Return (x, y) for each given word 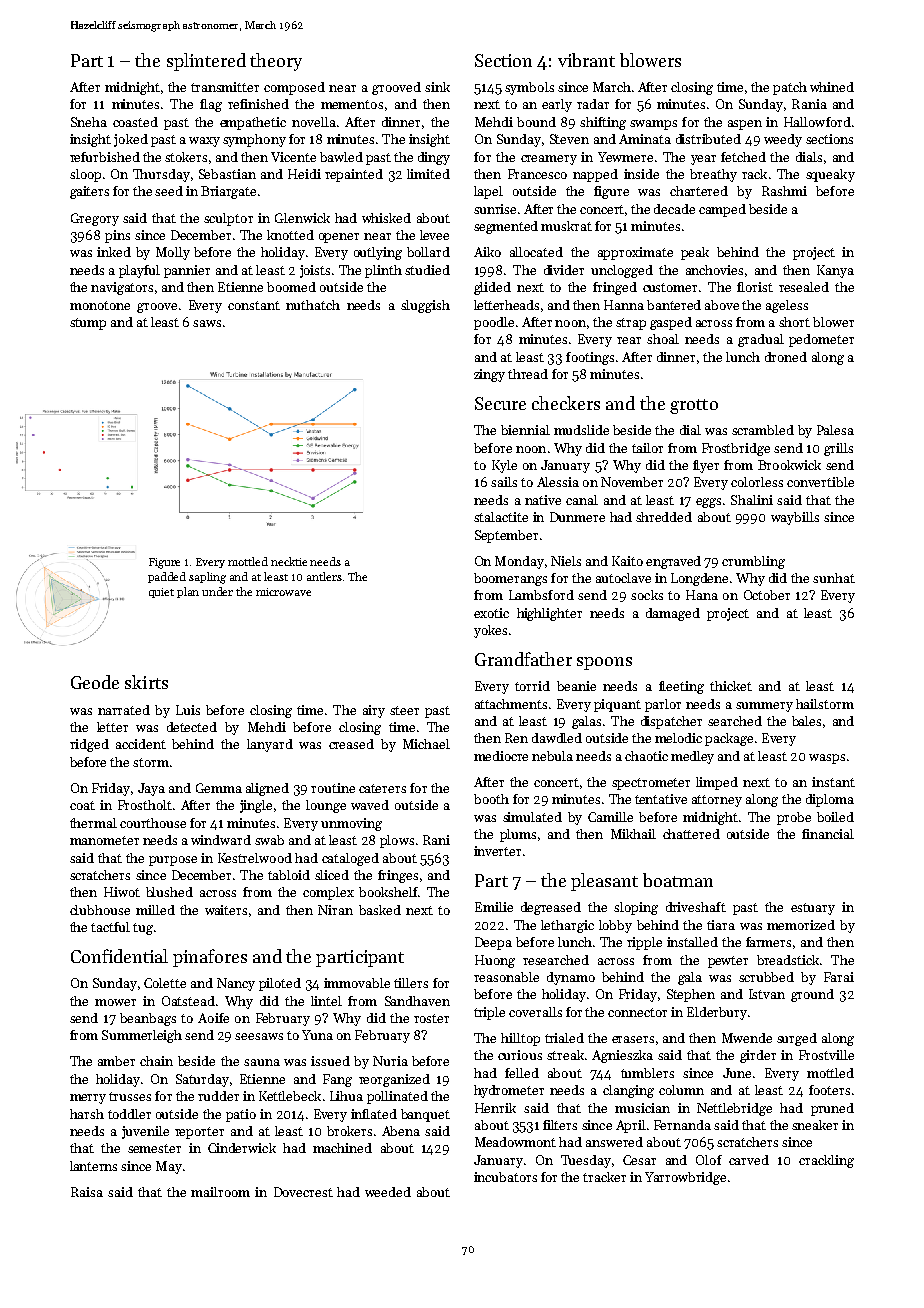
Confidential (119, 956)
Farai (839, 977)
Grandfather (523, 659)
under (217, 591)
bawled (341, 157)
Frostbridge (736, 449)
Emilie (494, 907)
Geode (95, 682)
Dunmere (577, 517)
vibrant (586, 60)
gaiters (89, 192)
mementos (352, 104)
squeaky (830, 175)
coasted (135, 122)
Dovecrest (303, 1192)
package (729, 739)
